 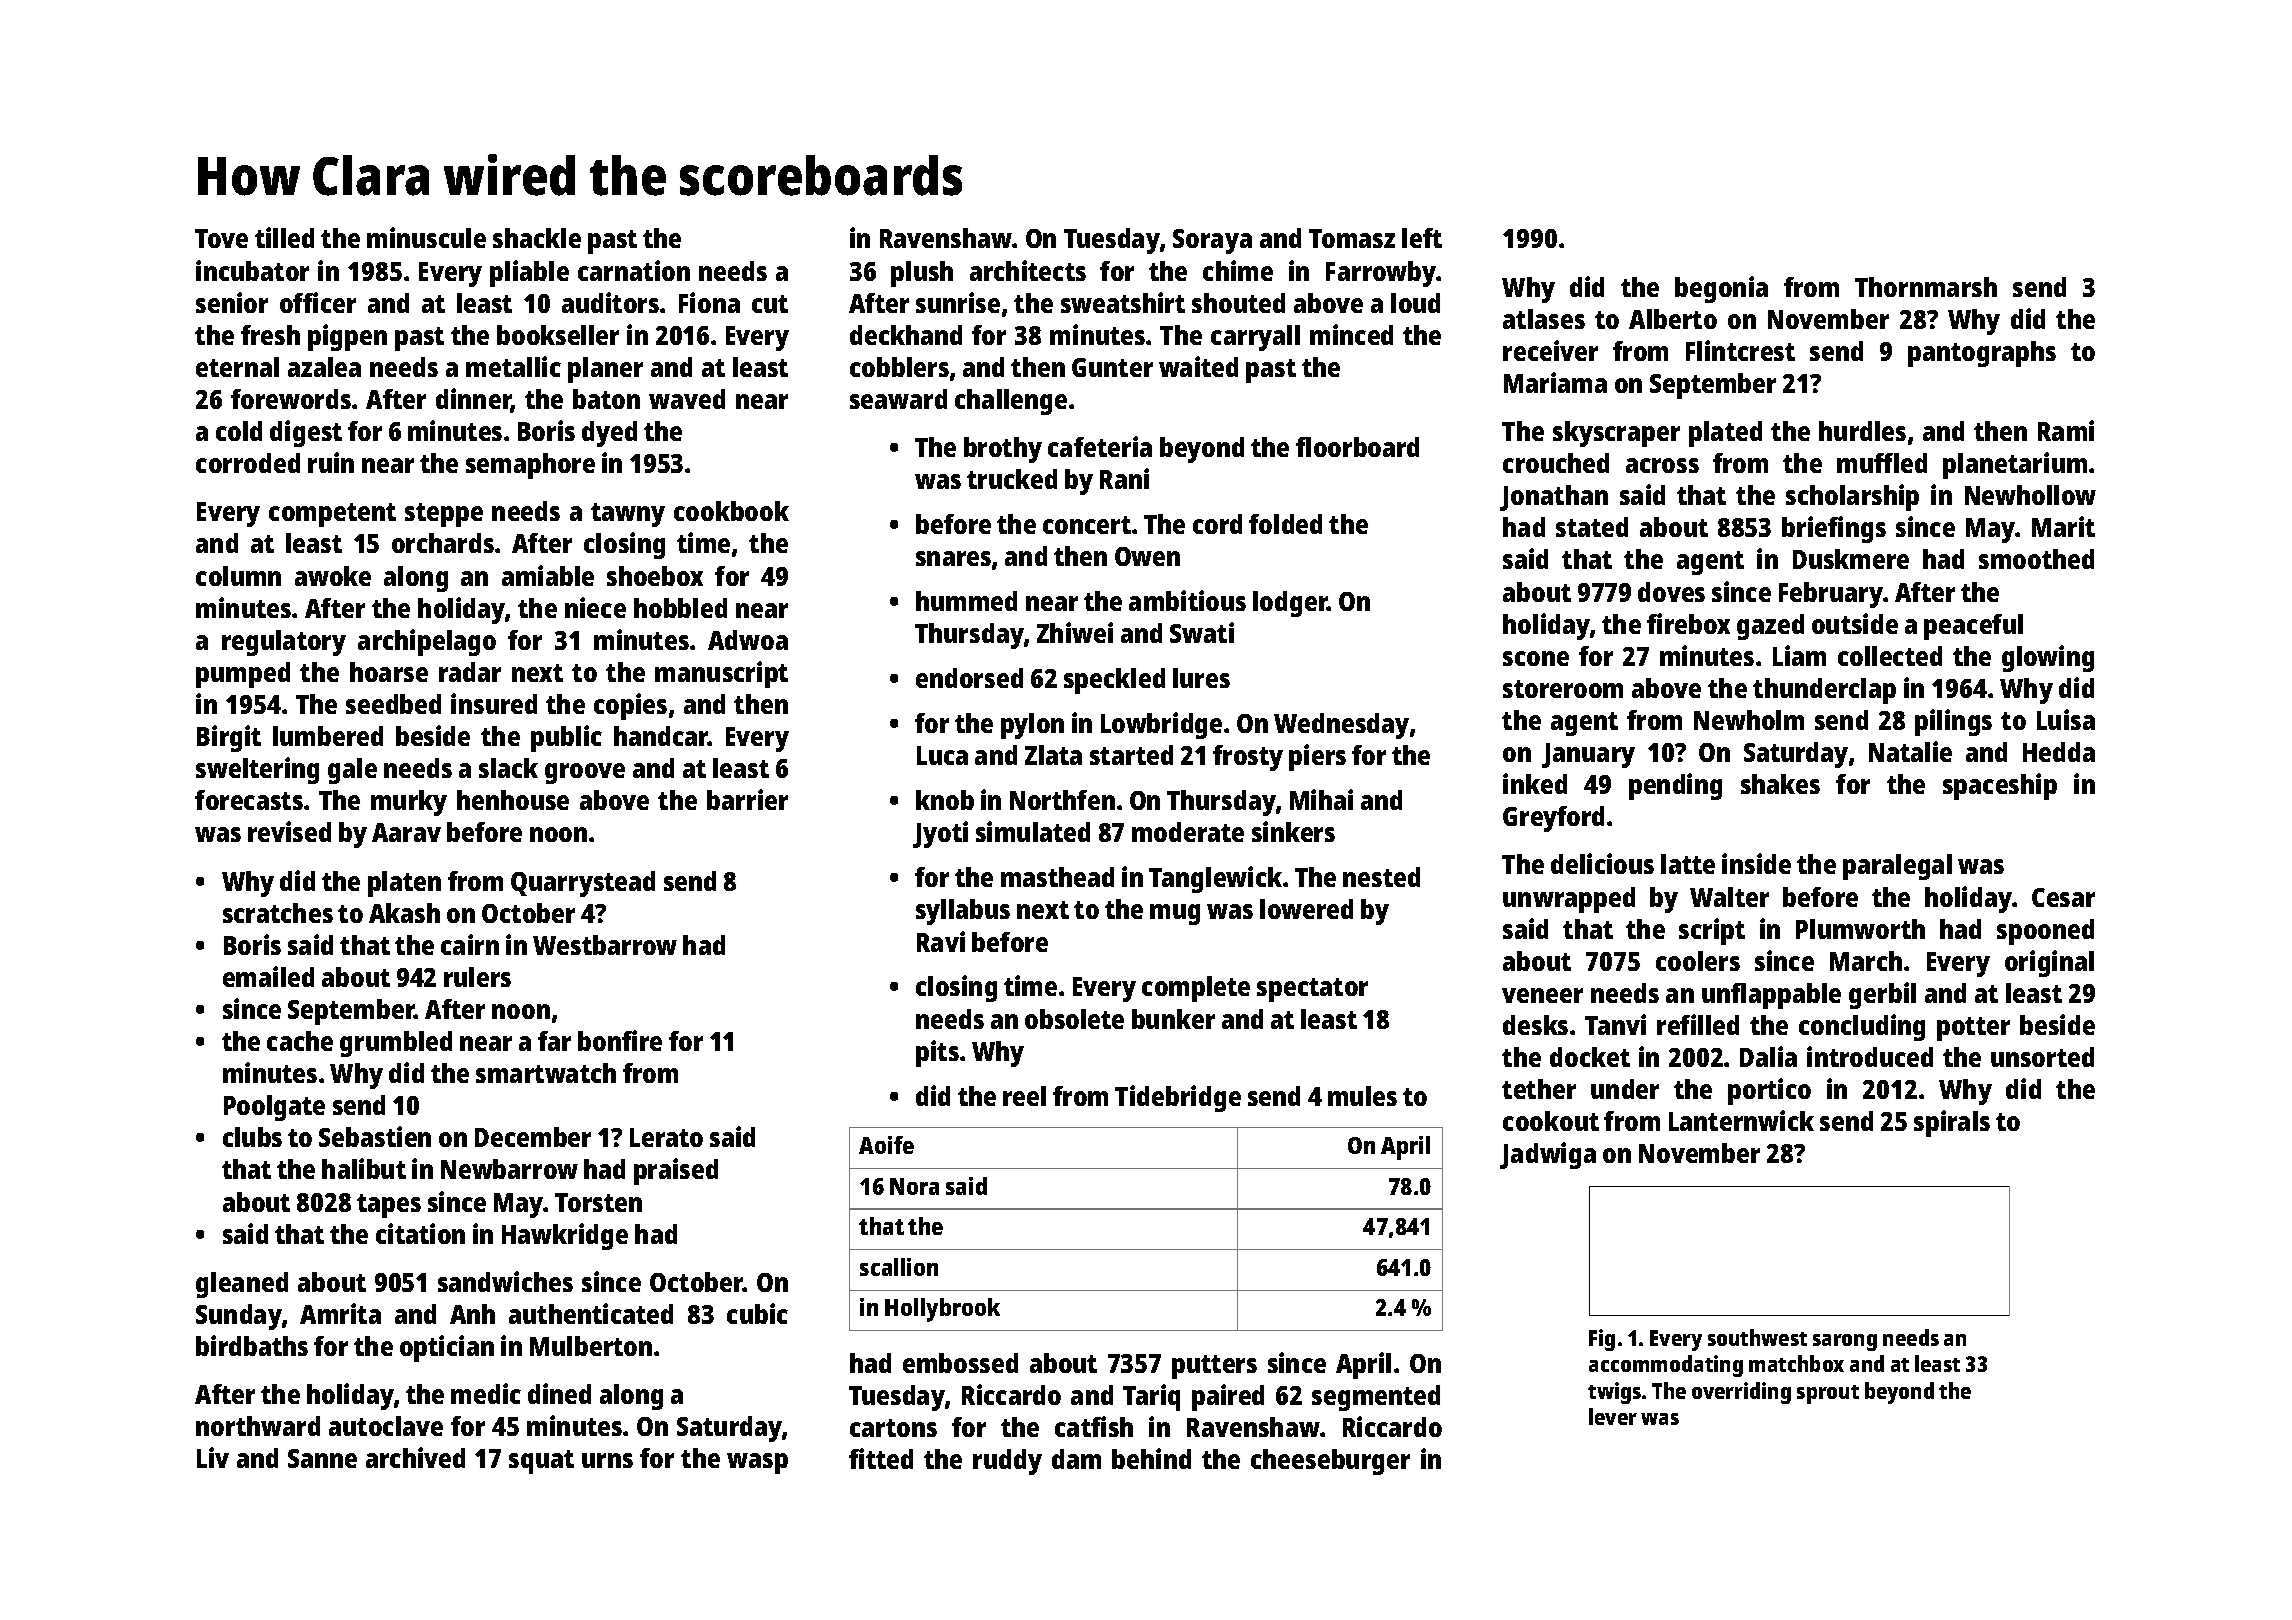 I want to click on Liv, so click(x=213, y=1457).
